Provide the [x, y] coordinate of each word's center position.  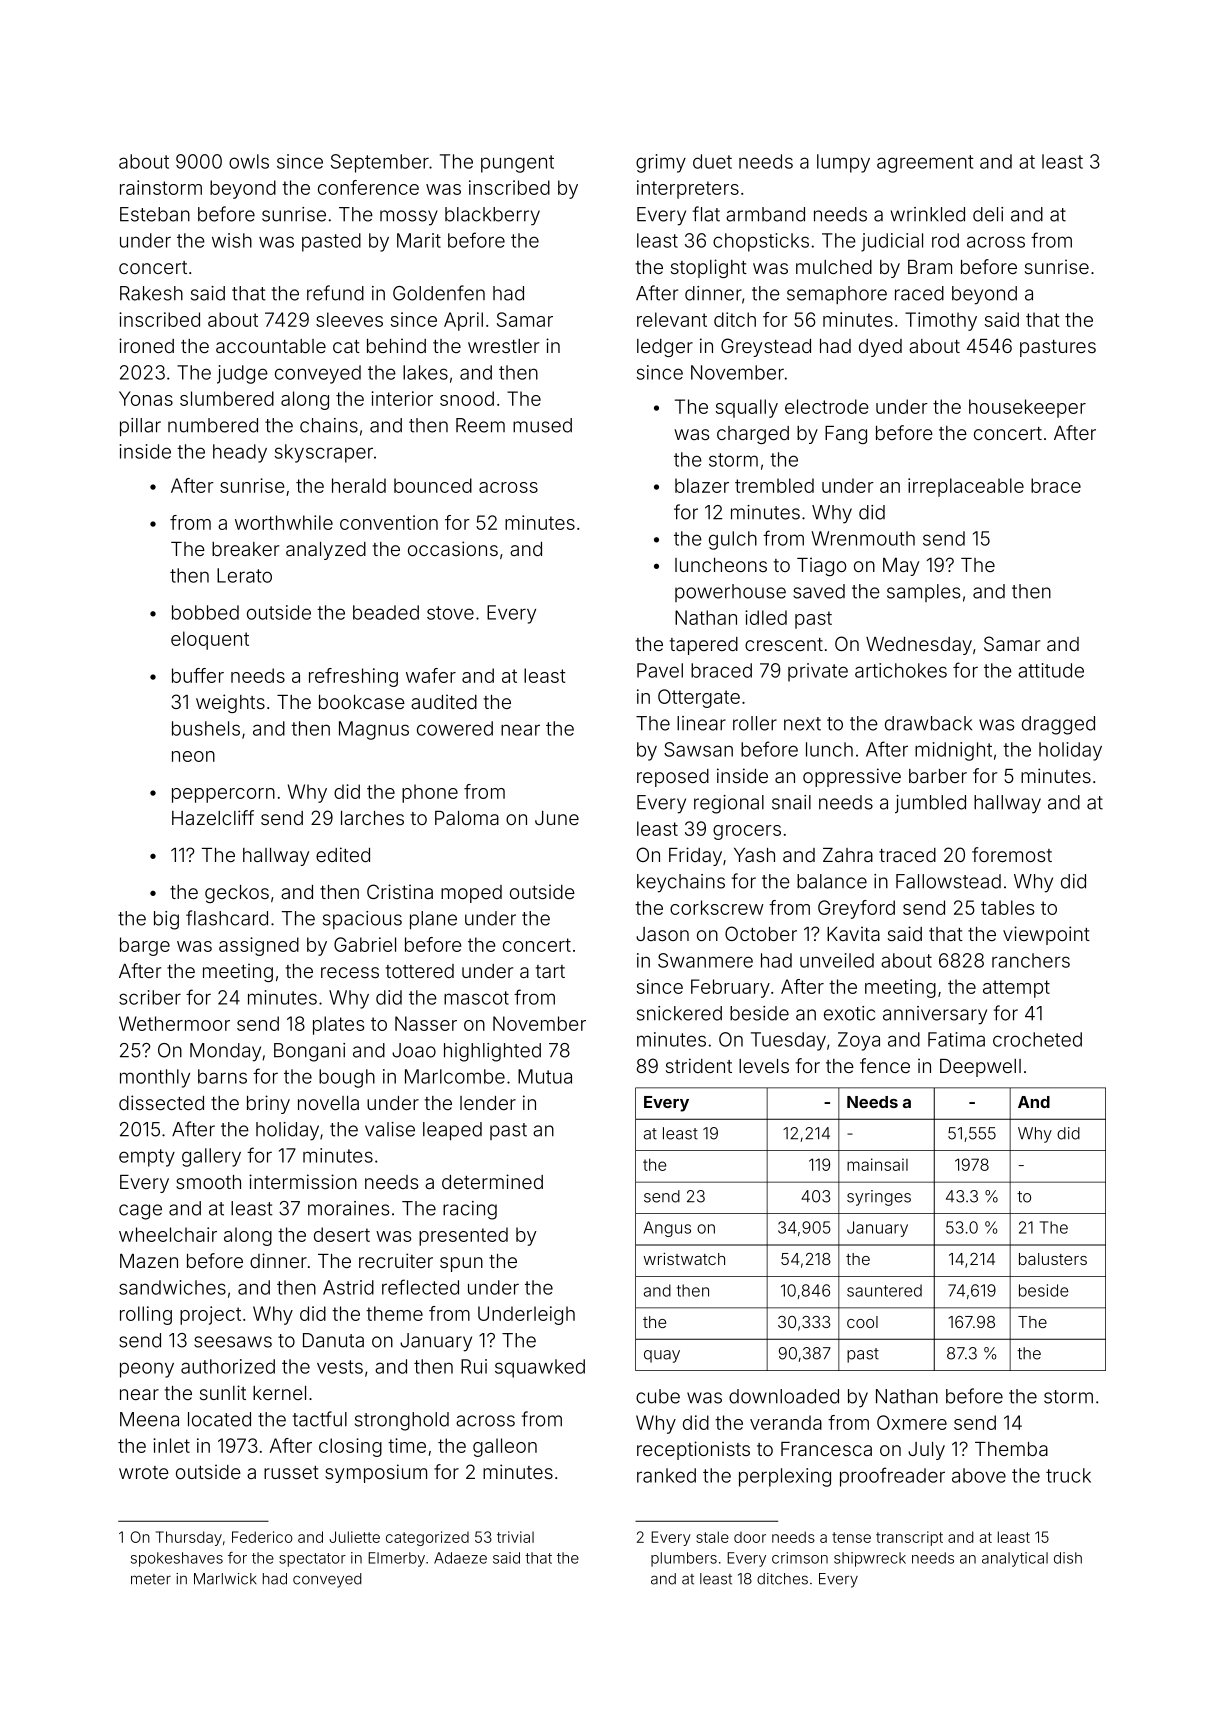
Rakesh [151, 293]
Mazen [149, 1261]
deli [988, 214]
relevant [672, 319]
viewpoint [1046, 935]
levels [764, 1066]
